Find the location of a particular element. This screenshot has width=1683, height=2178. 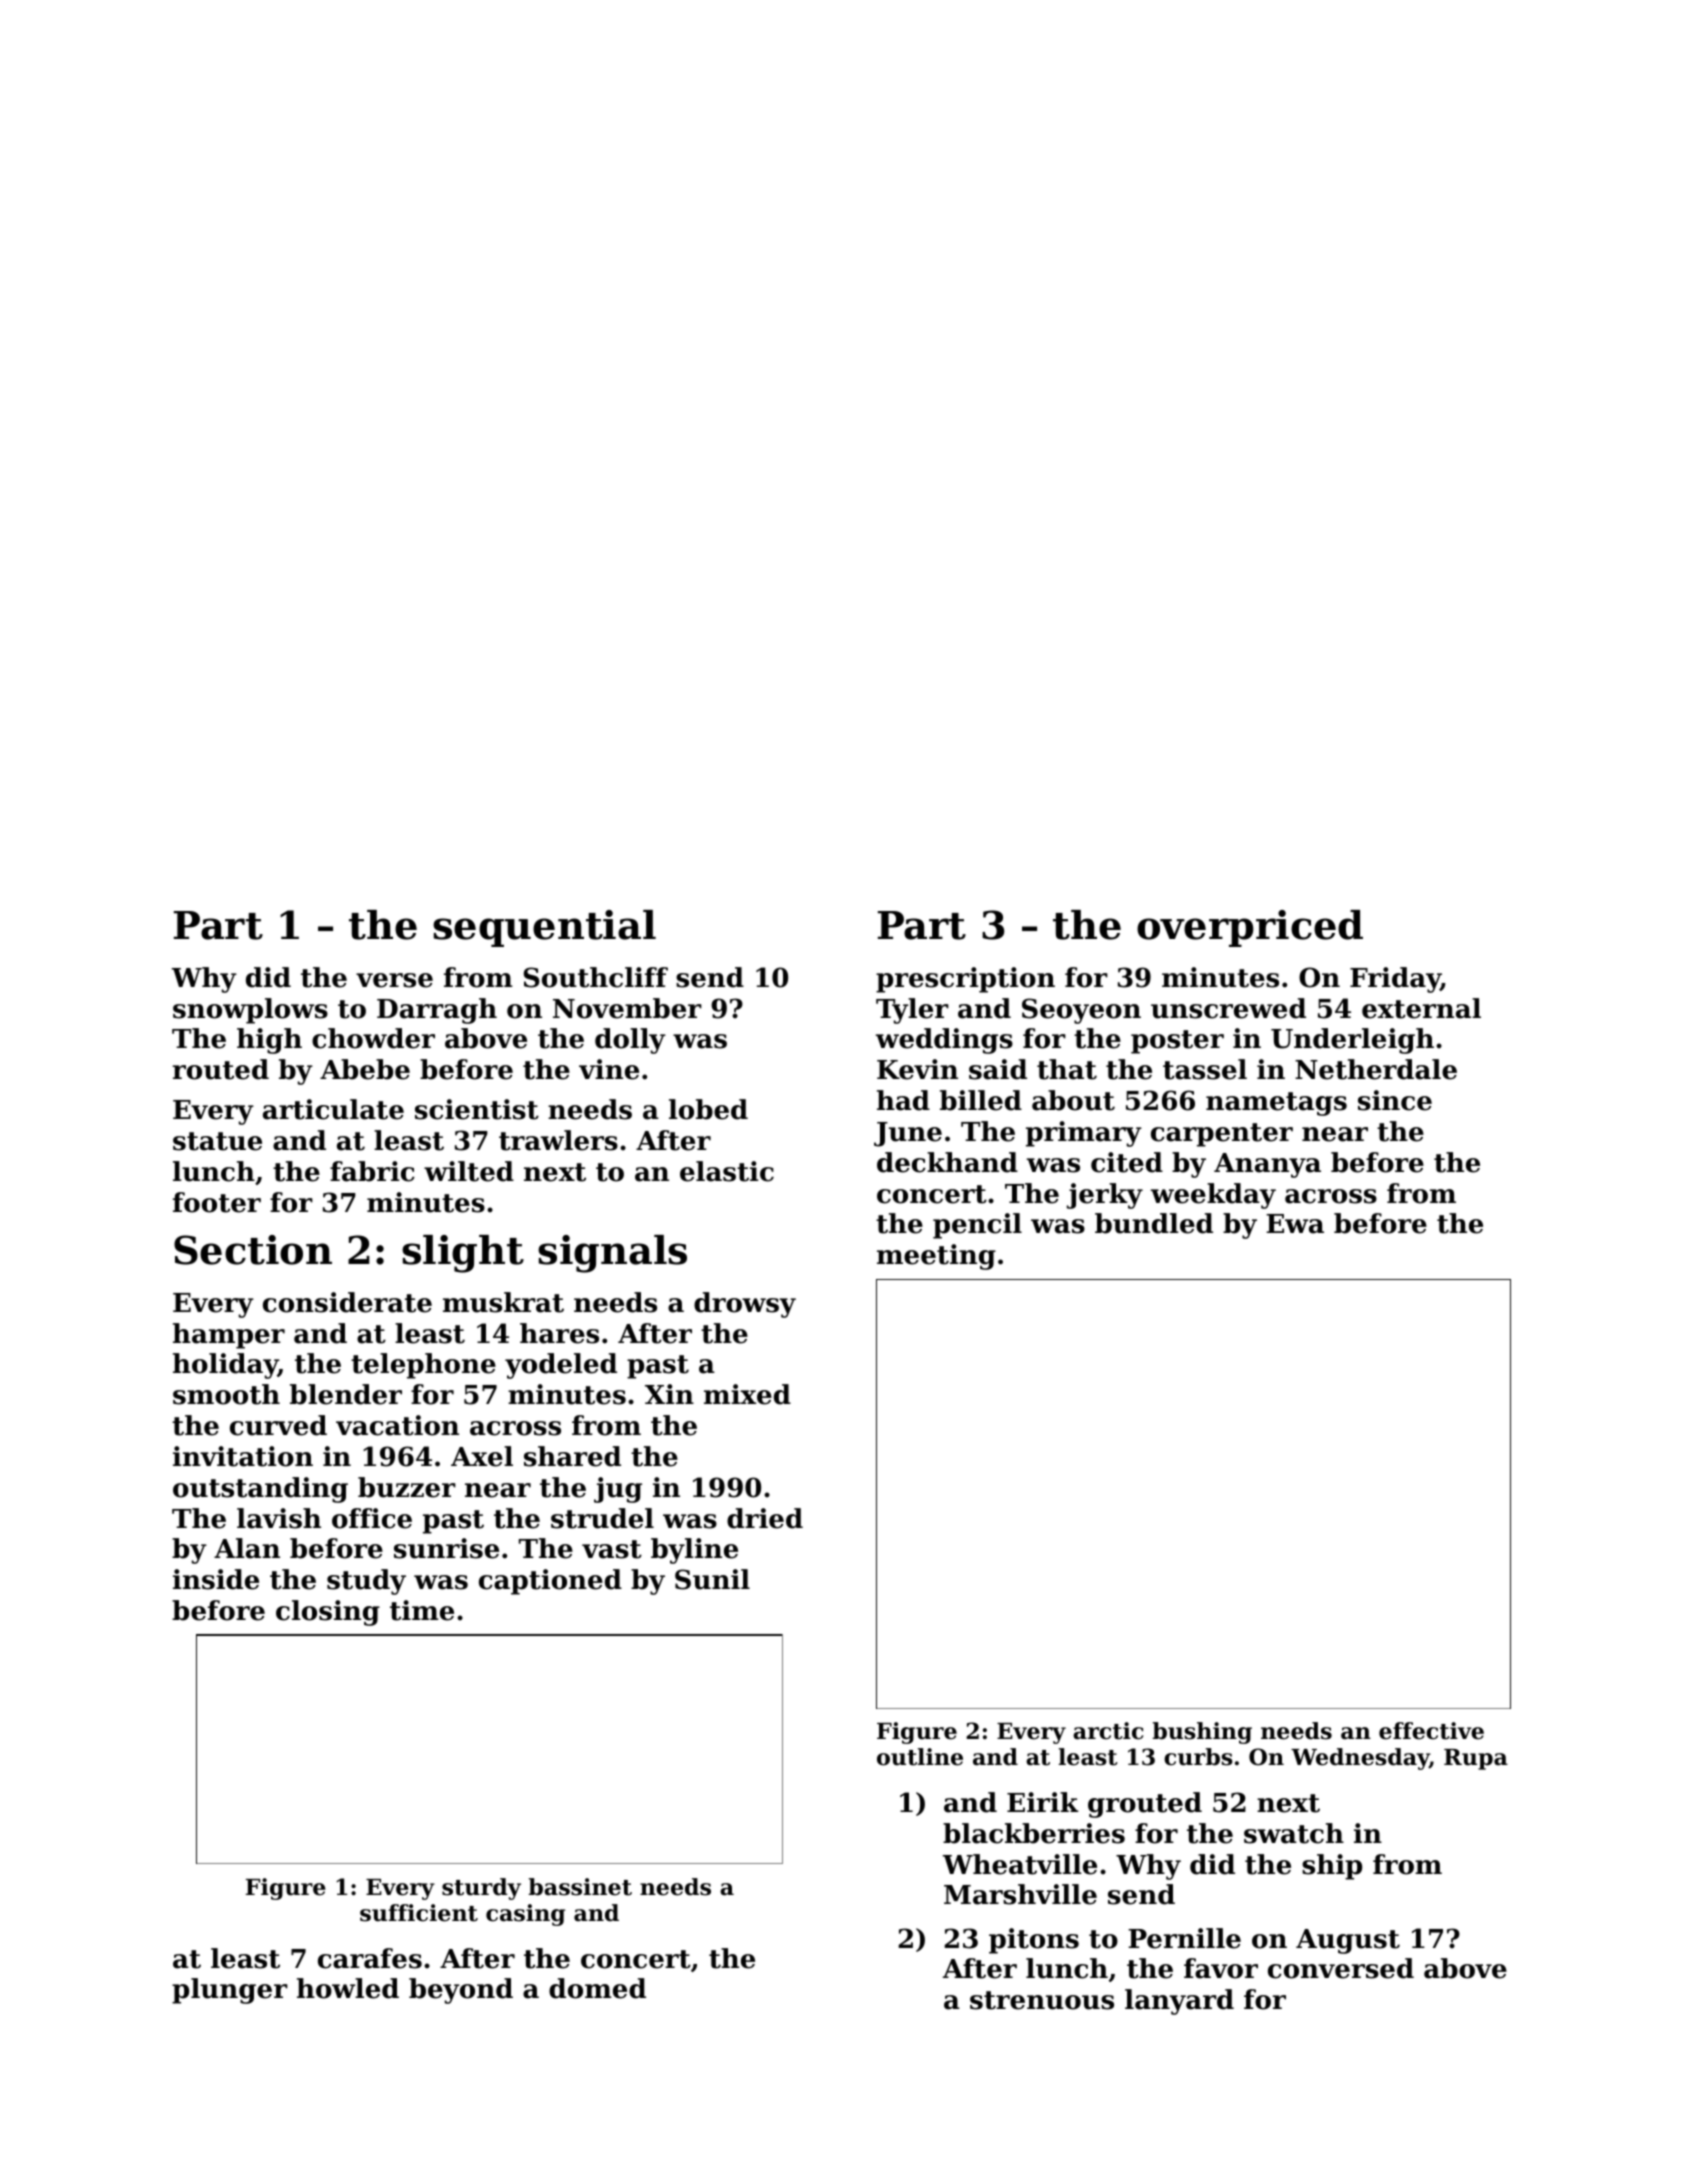

outline is located at coordinates (920, 1757).
